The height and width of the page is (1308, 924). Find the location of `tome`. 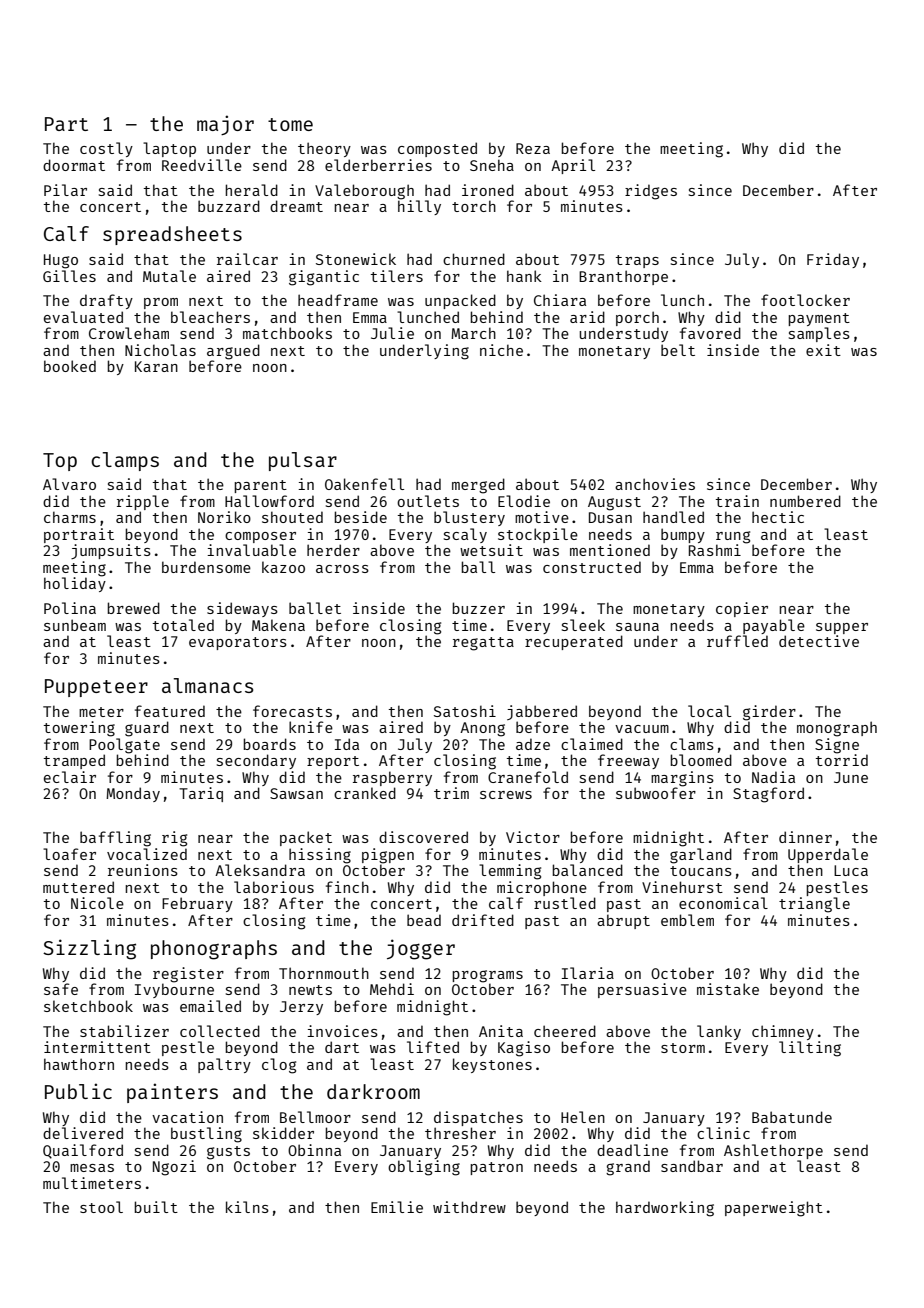

tome is located at coordinates (290, 124).
